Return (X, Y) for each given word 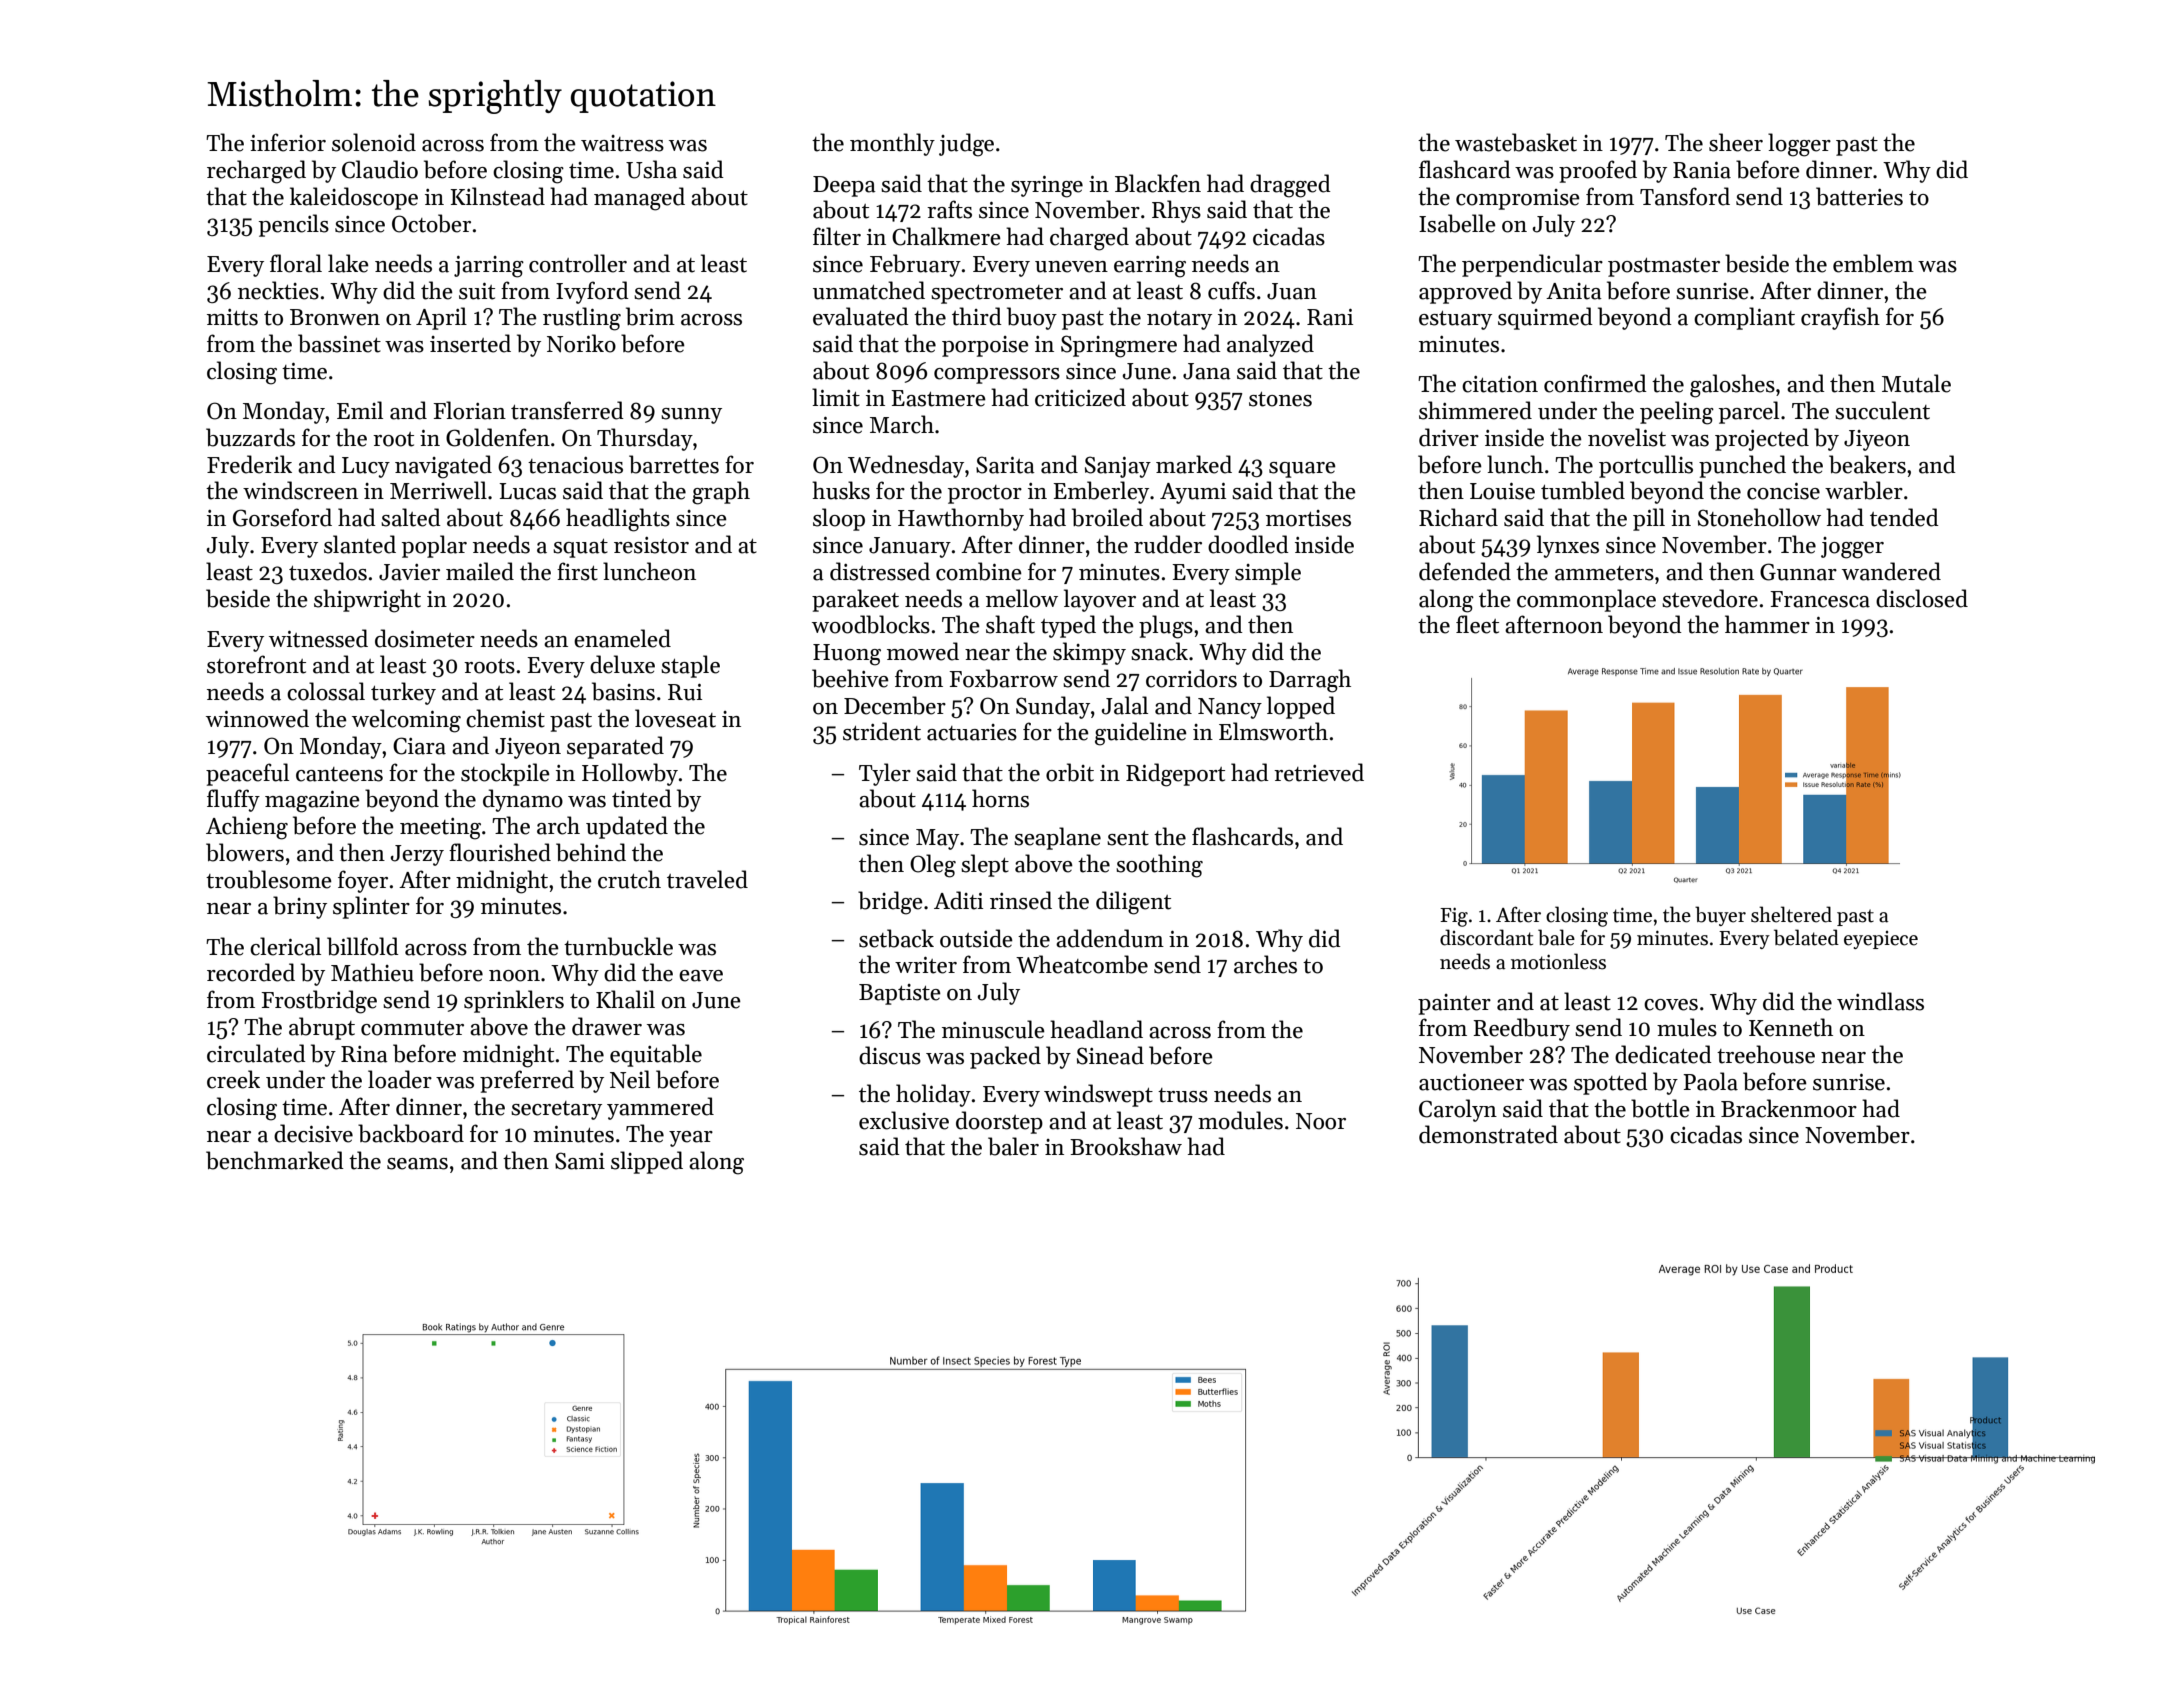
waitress (622, 143)
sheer (1736, 142)
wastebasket (1516, 142)
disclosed (1922, 598)
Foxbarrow (1003, 678)
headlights (618, 520)
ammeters (1604, 573)
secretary (556, 1110)
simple (1268, 573)
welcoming (406, 721)
